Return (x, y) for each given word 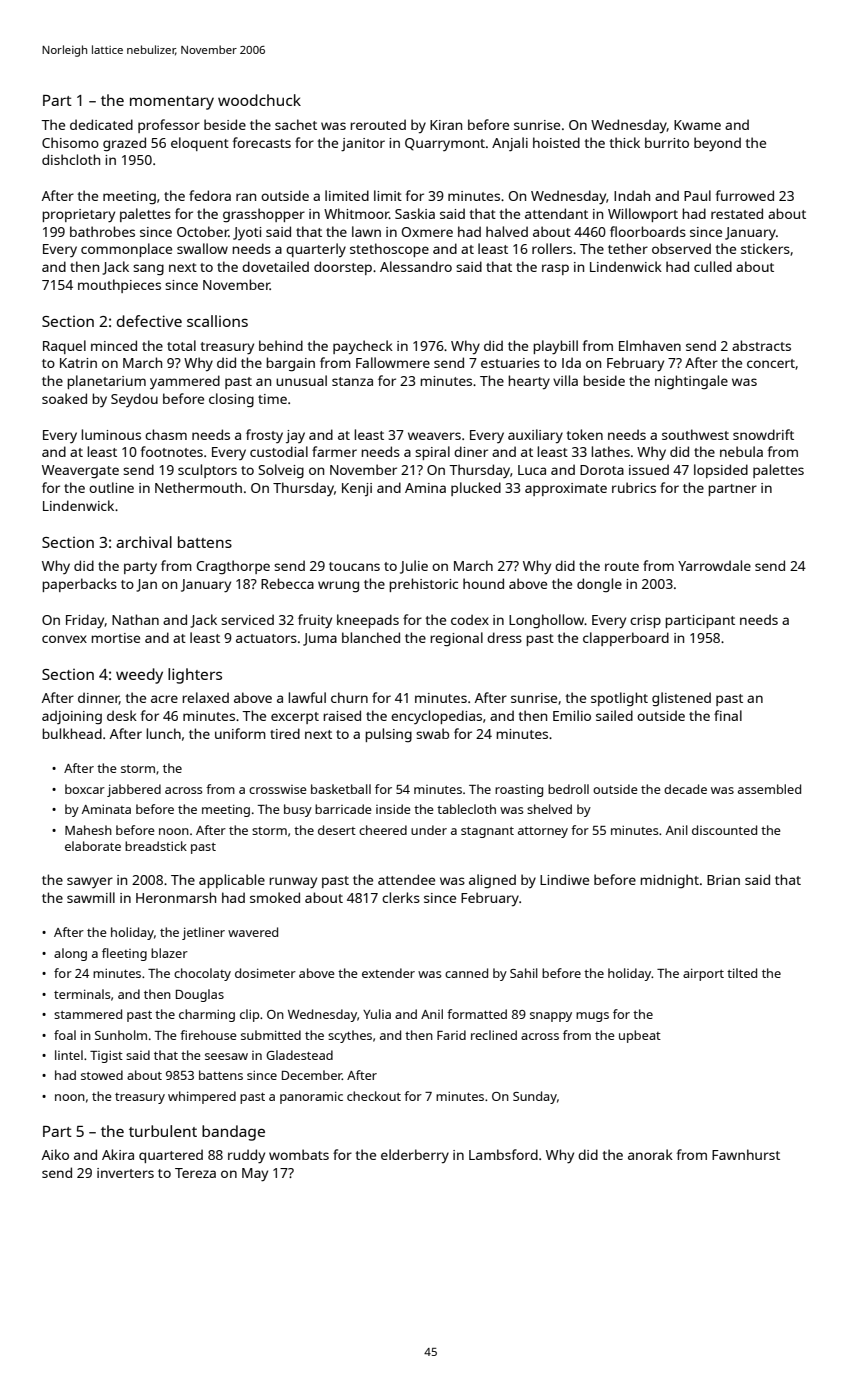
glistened (681, 699)
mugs (592, 1017)
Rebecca (287, 583)
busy (298, 810)
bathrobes (102, 231)
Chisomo (70, 142)
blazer (169, 953)
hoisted (556, 142)
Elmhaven (650, 345)
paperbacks (79, 585)
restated (737, 213)
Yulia (377, 1014)
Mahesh (88, 830)
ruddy (246, 1156)
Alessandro (416, 266)
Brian (723, 880)
